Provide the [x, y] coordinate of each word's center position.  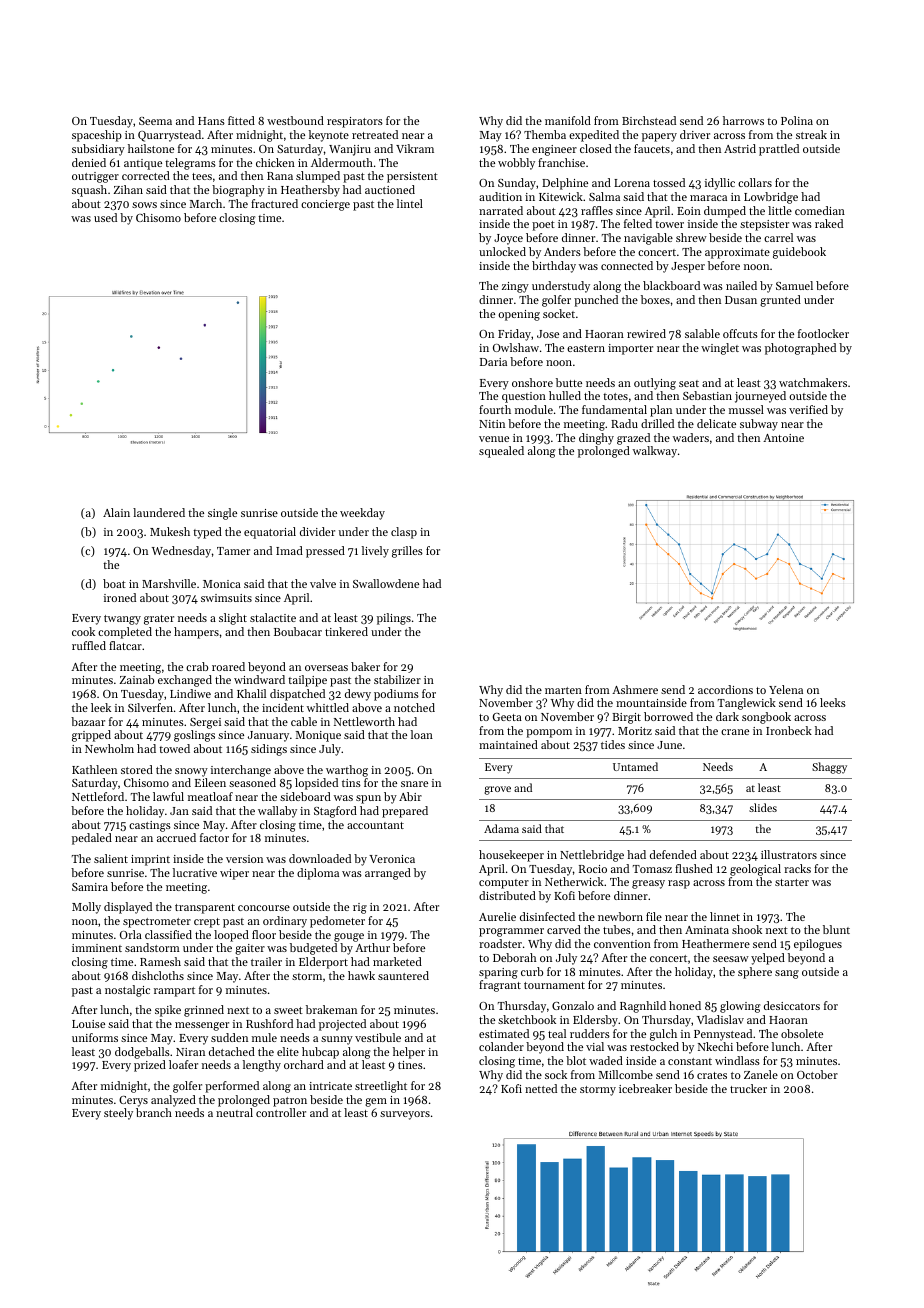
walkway [655, 452]
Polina [797, 120]
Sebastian [707, 395]
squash [89, 191]
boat [114, 583]
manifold [568, 120]
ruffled [89, 645]
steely [118, 1114]
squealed [501, 452]
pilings [394, 619]
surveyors [405, 1115]
